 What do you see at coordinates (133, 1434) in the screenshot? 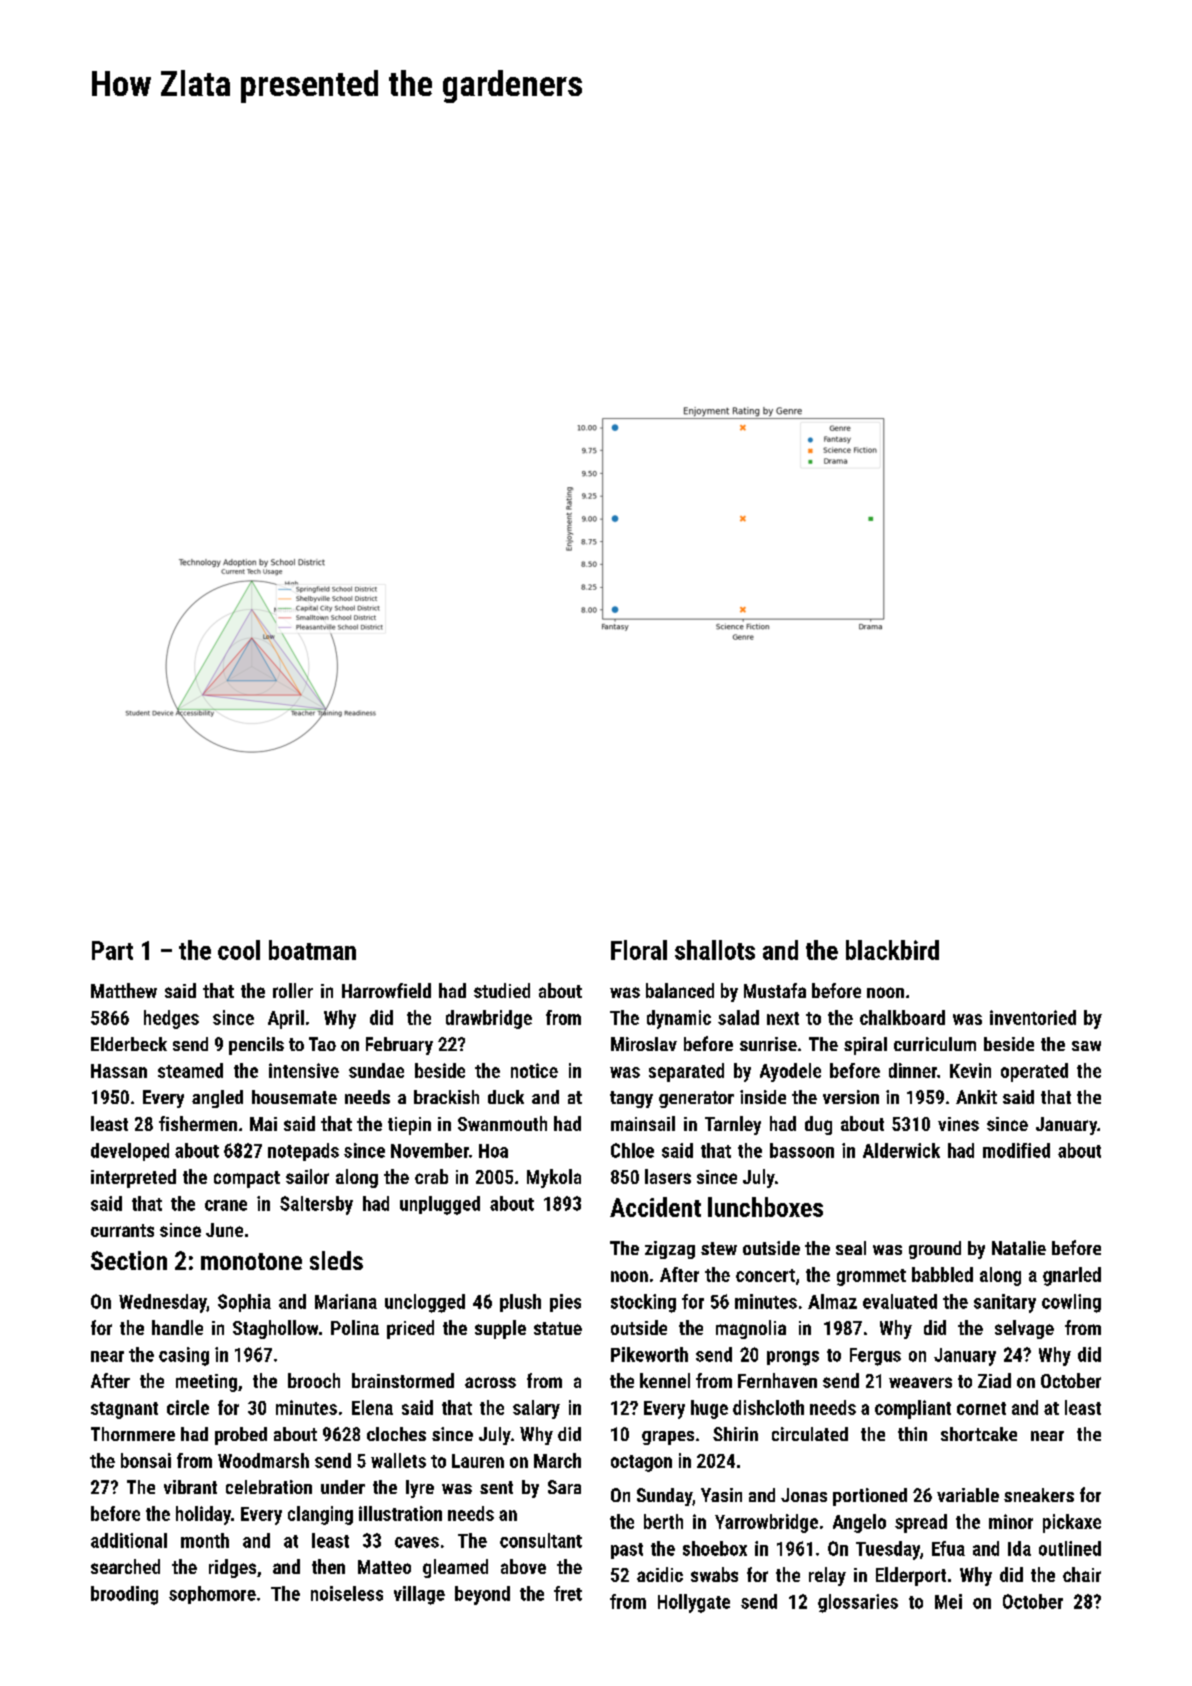
I see `Thornmere` at bounding box center [133, 1434].
